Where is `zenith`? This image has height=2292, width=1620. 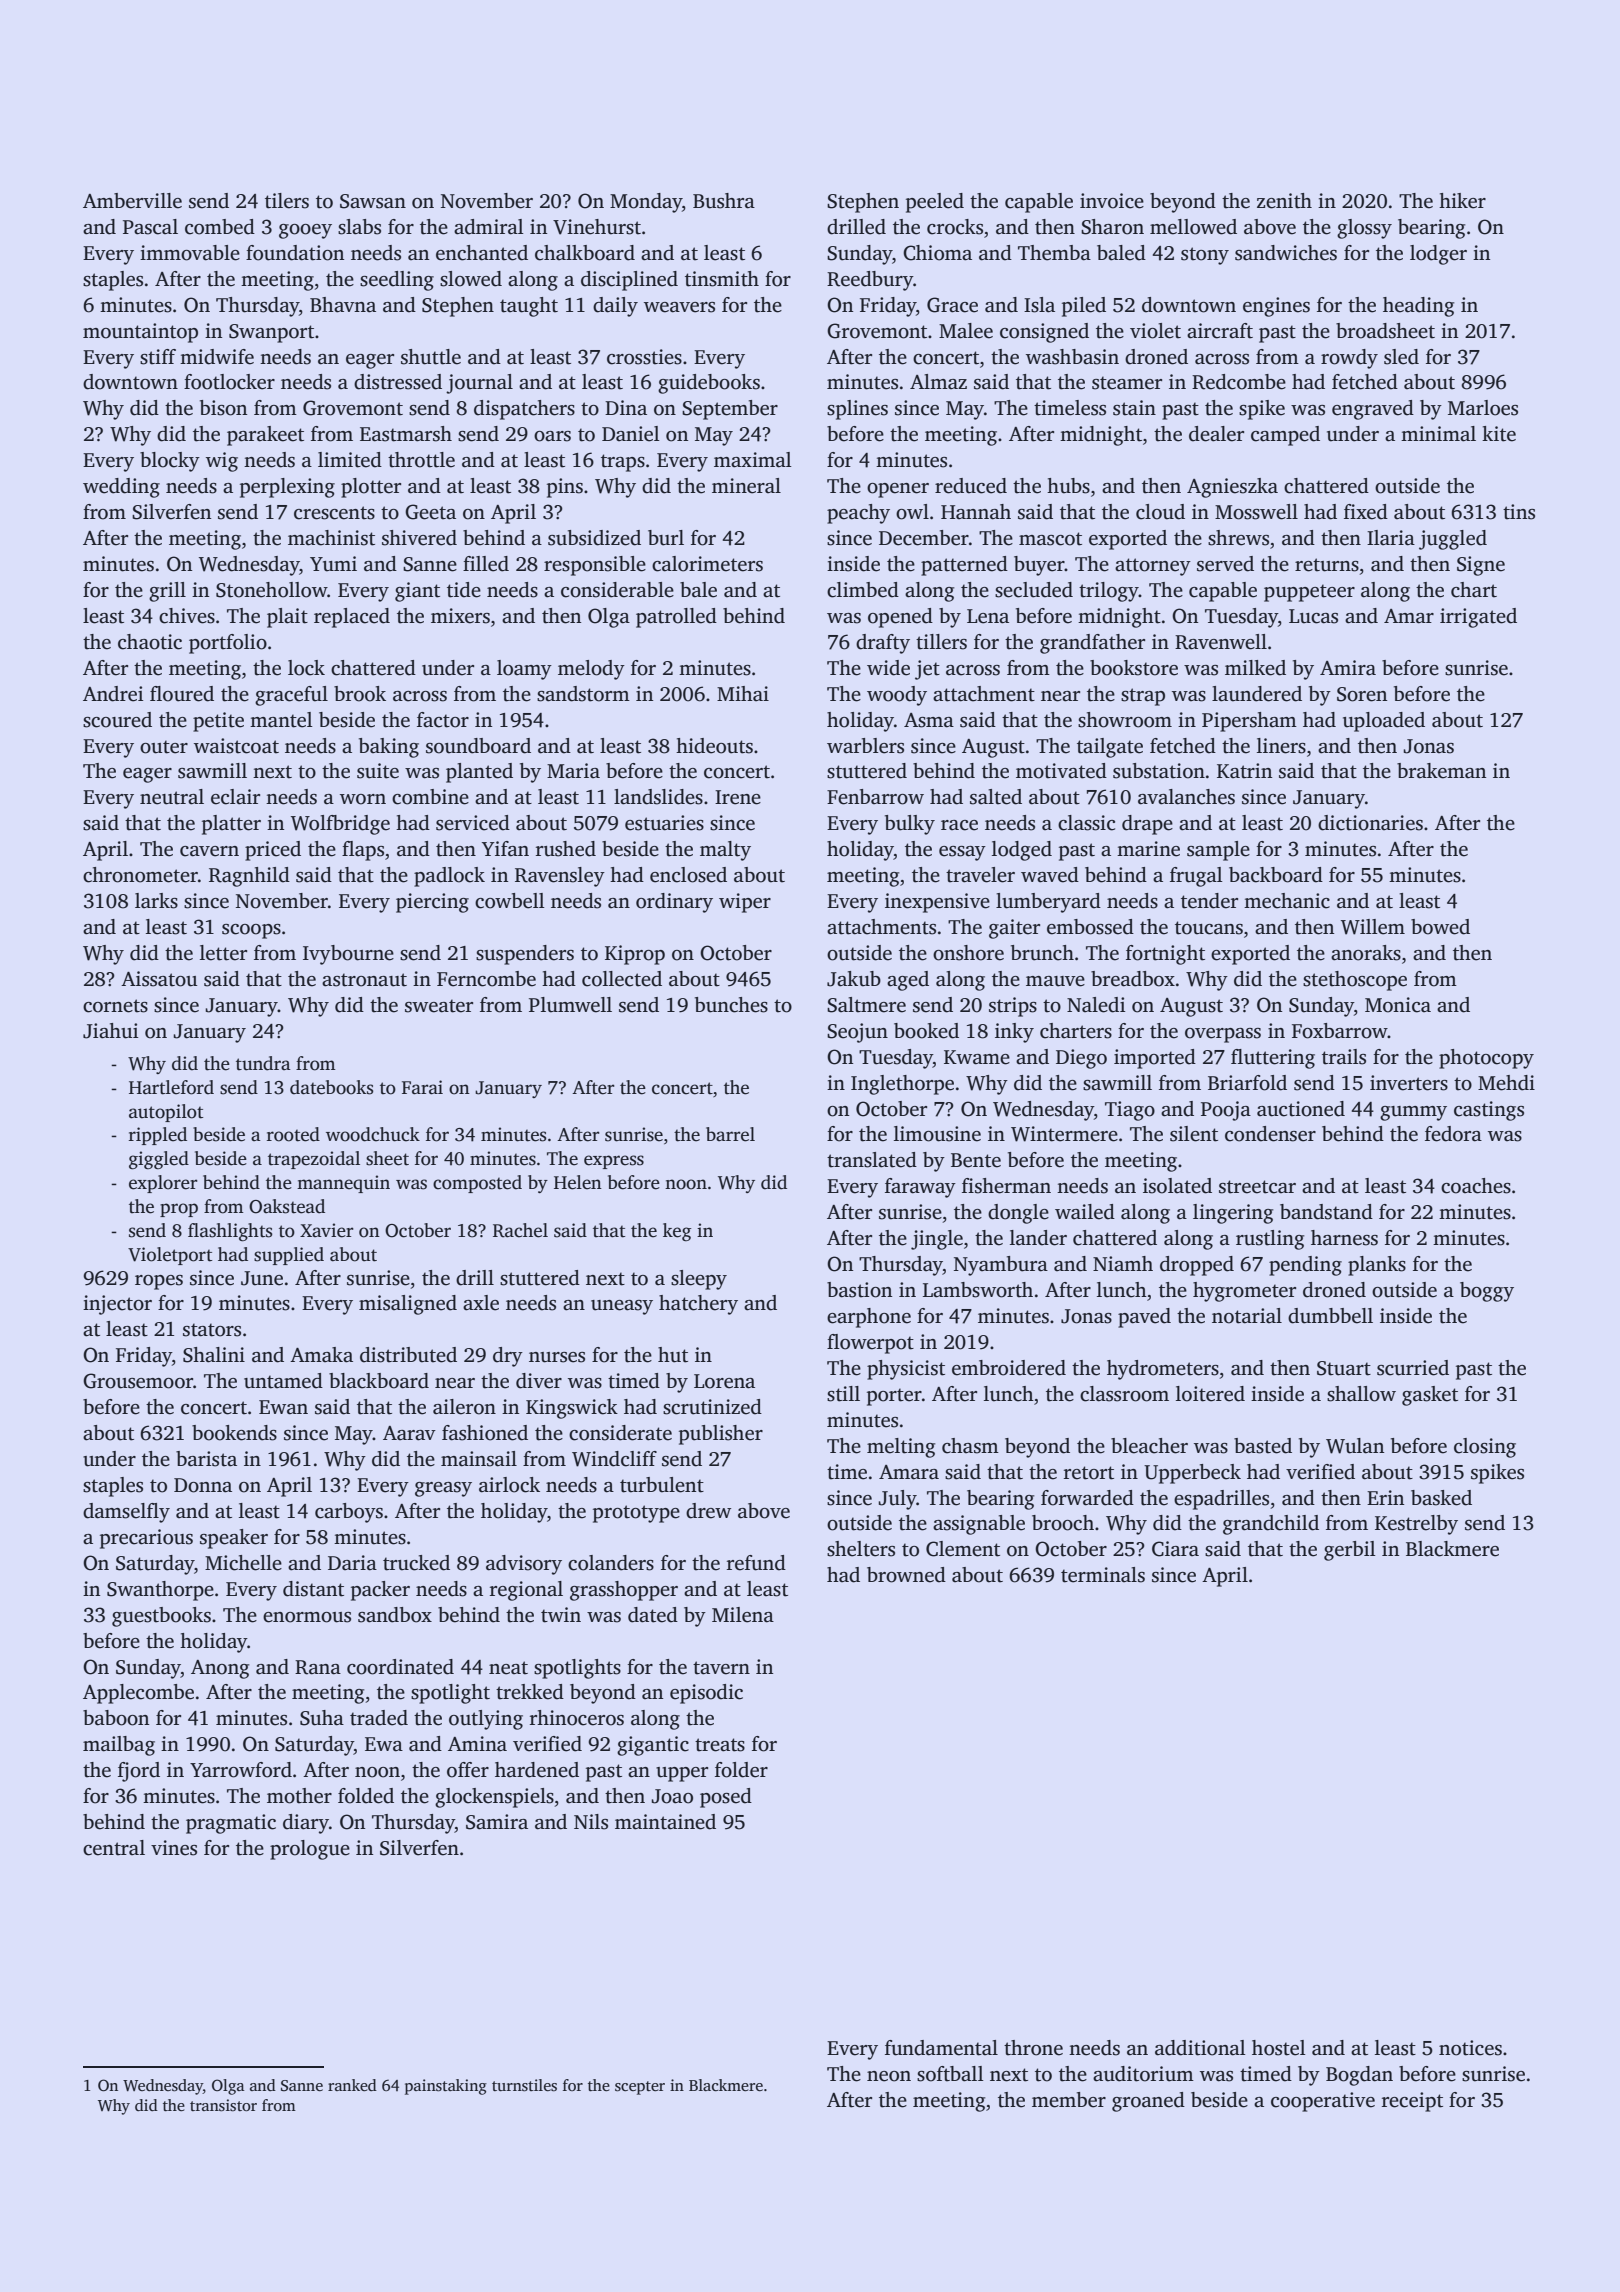 zenith is located at coordinates (1284, 201).
